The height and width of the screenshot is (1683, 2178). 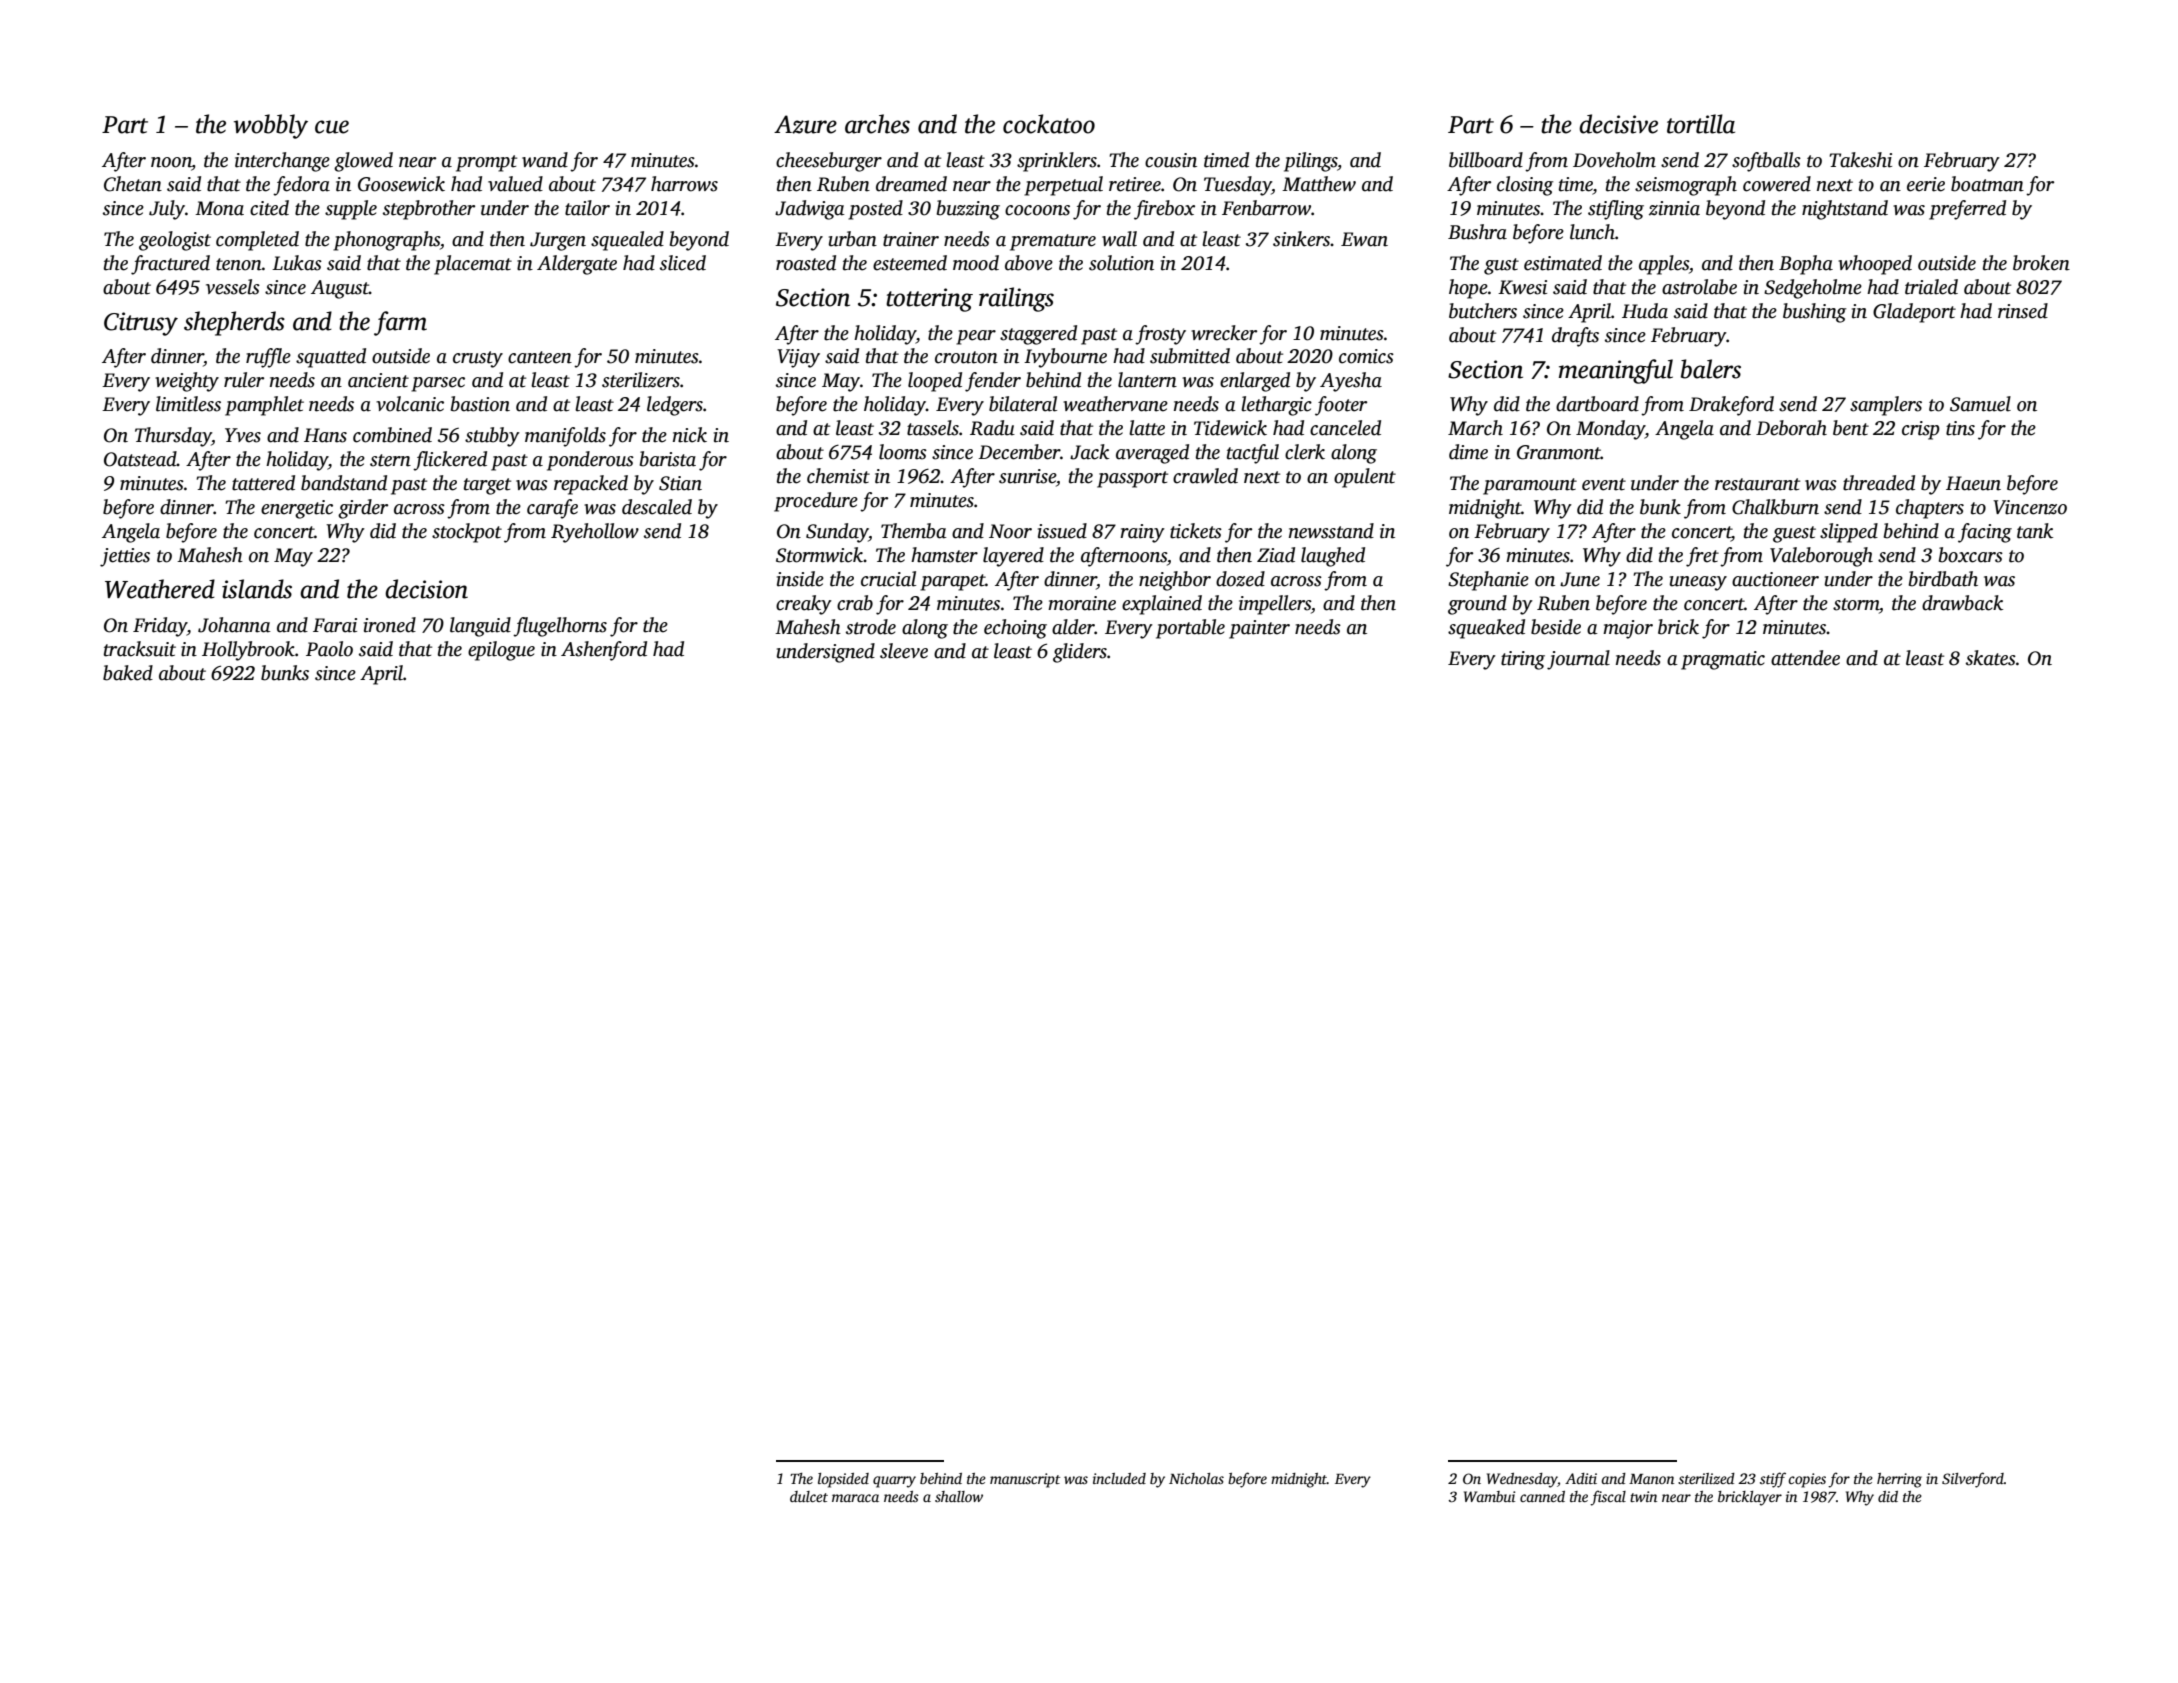 I want to click on strode, so click(x=871, y=627).
